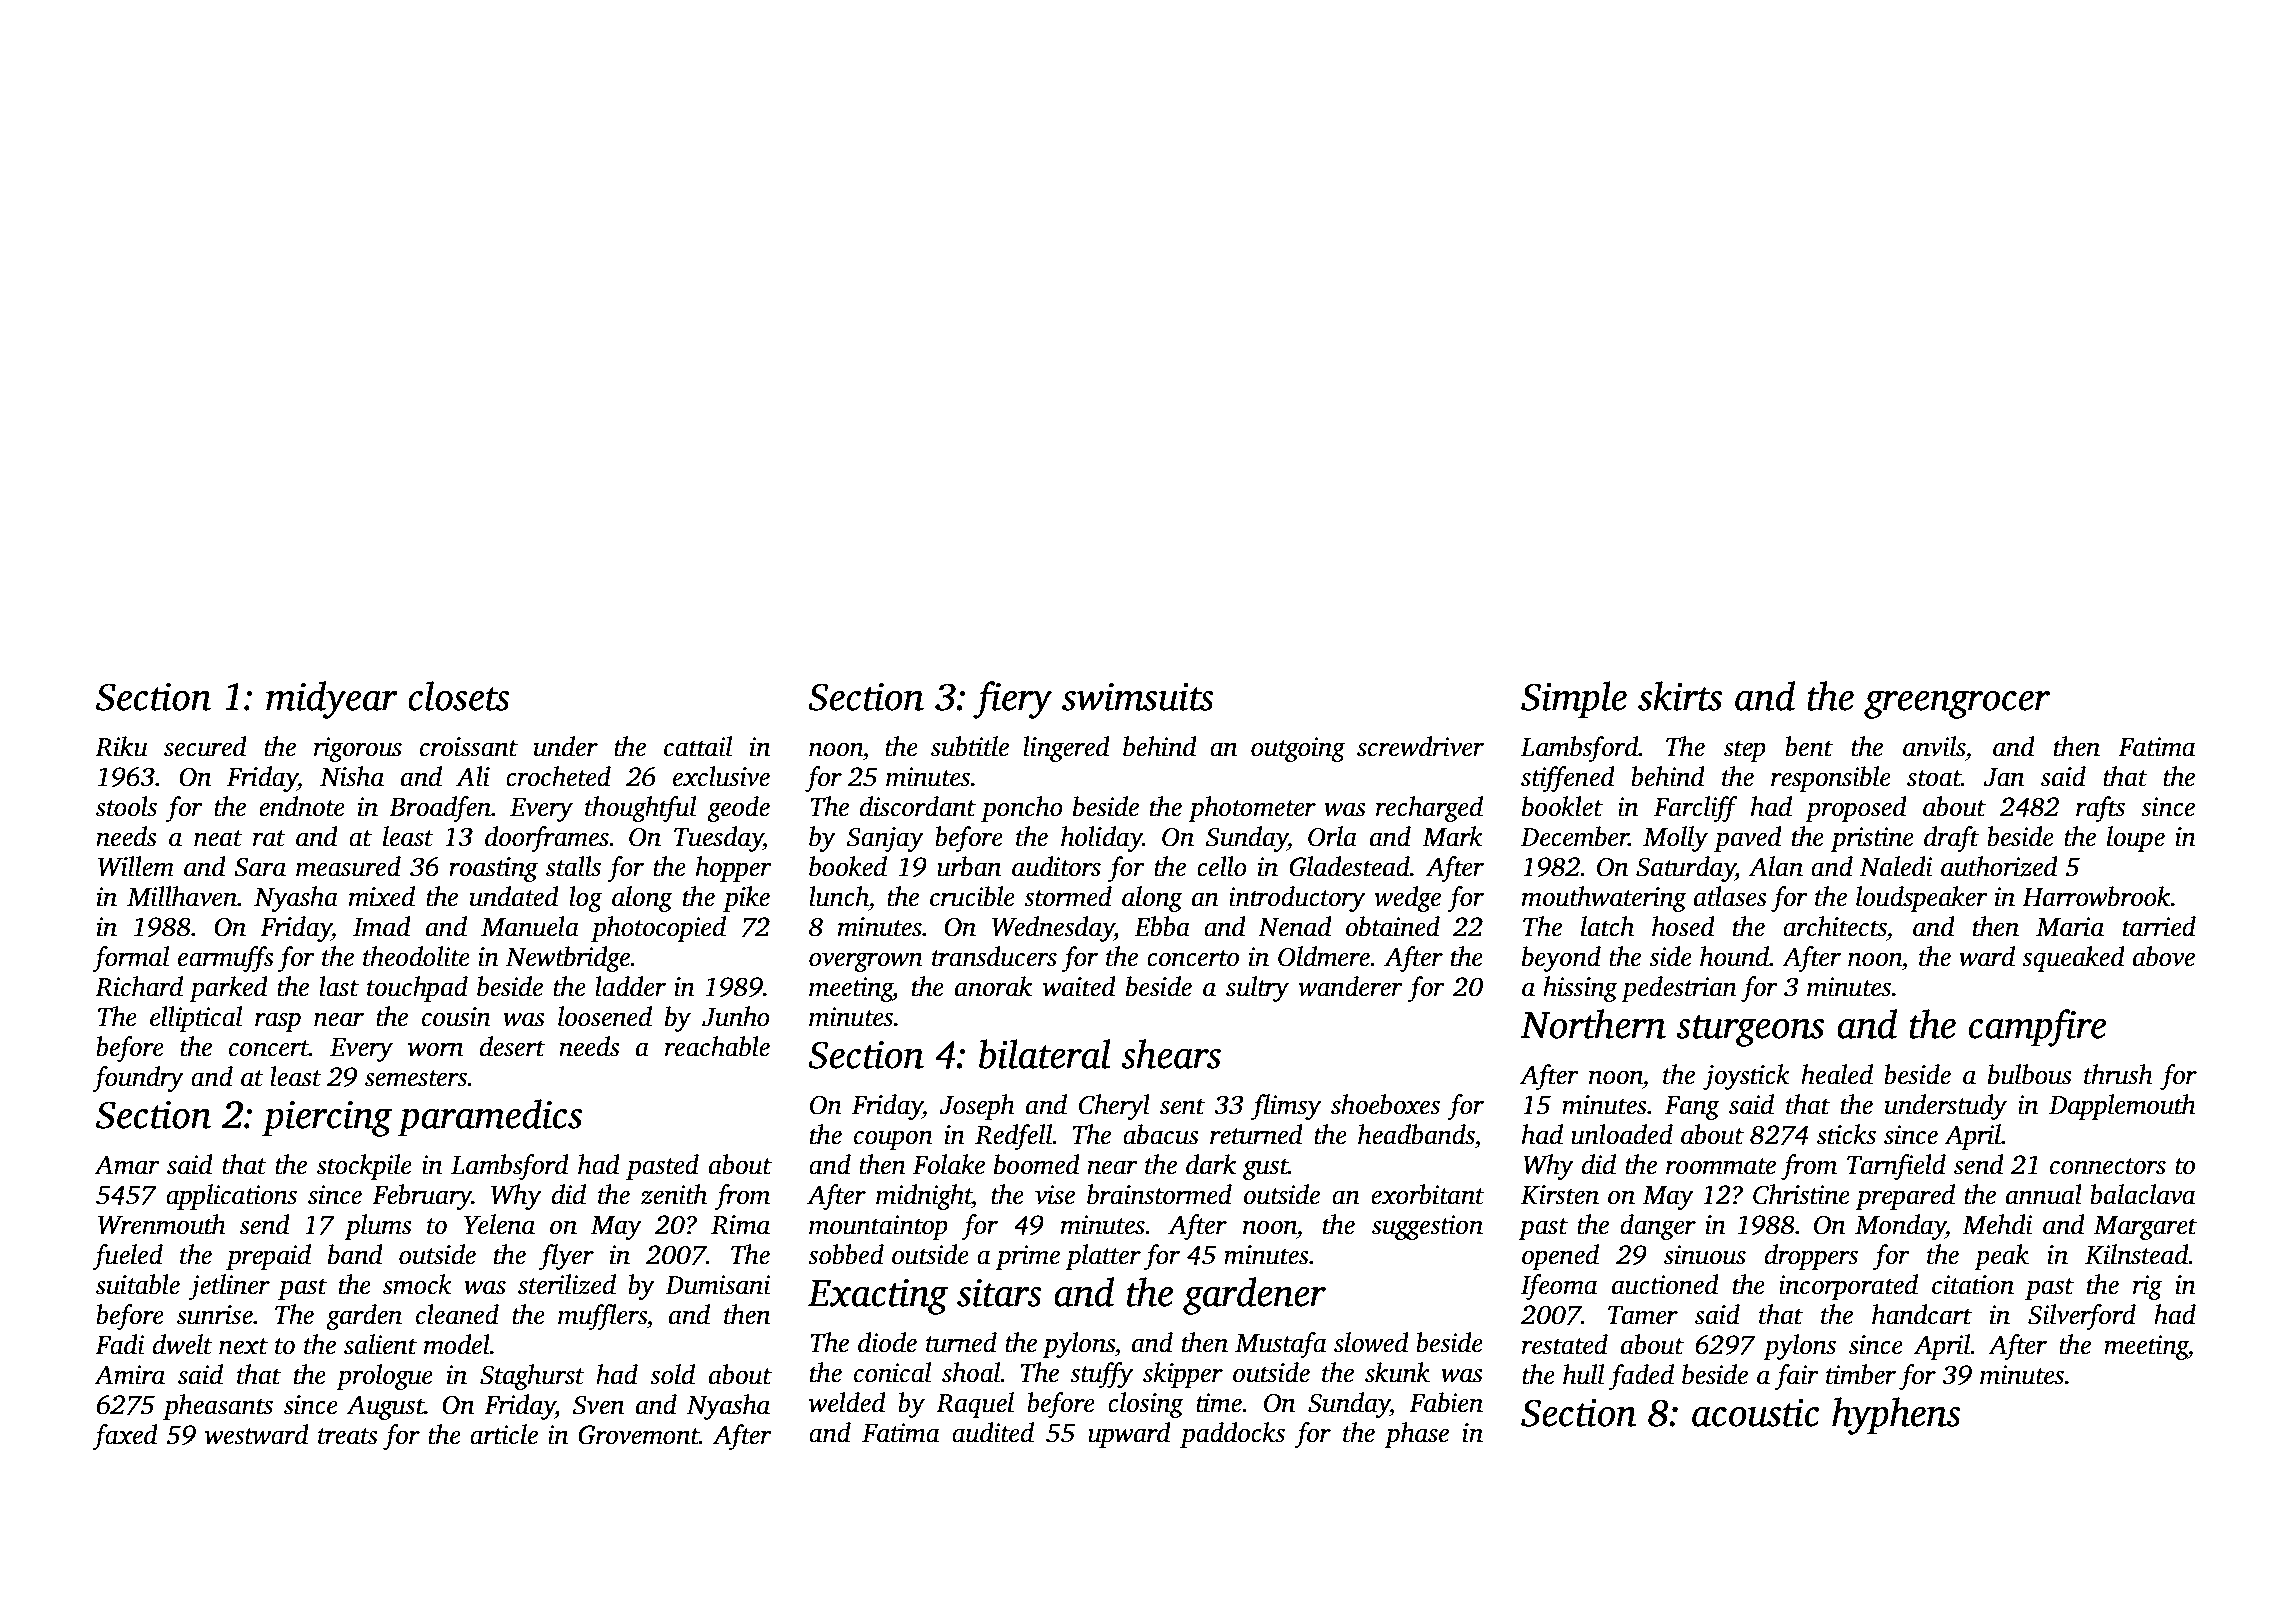  I want to click on Simple, so click(1574, 700).
